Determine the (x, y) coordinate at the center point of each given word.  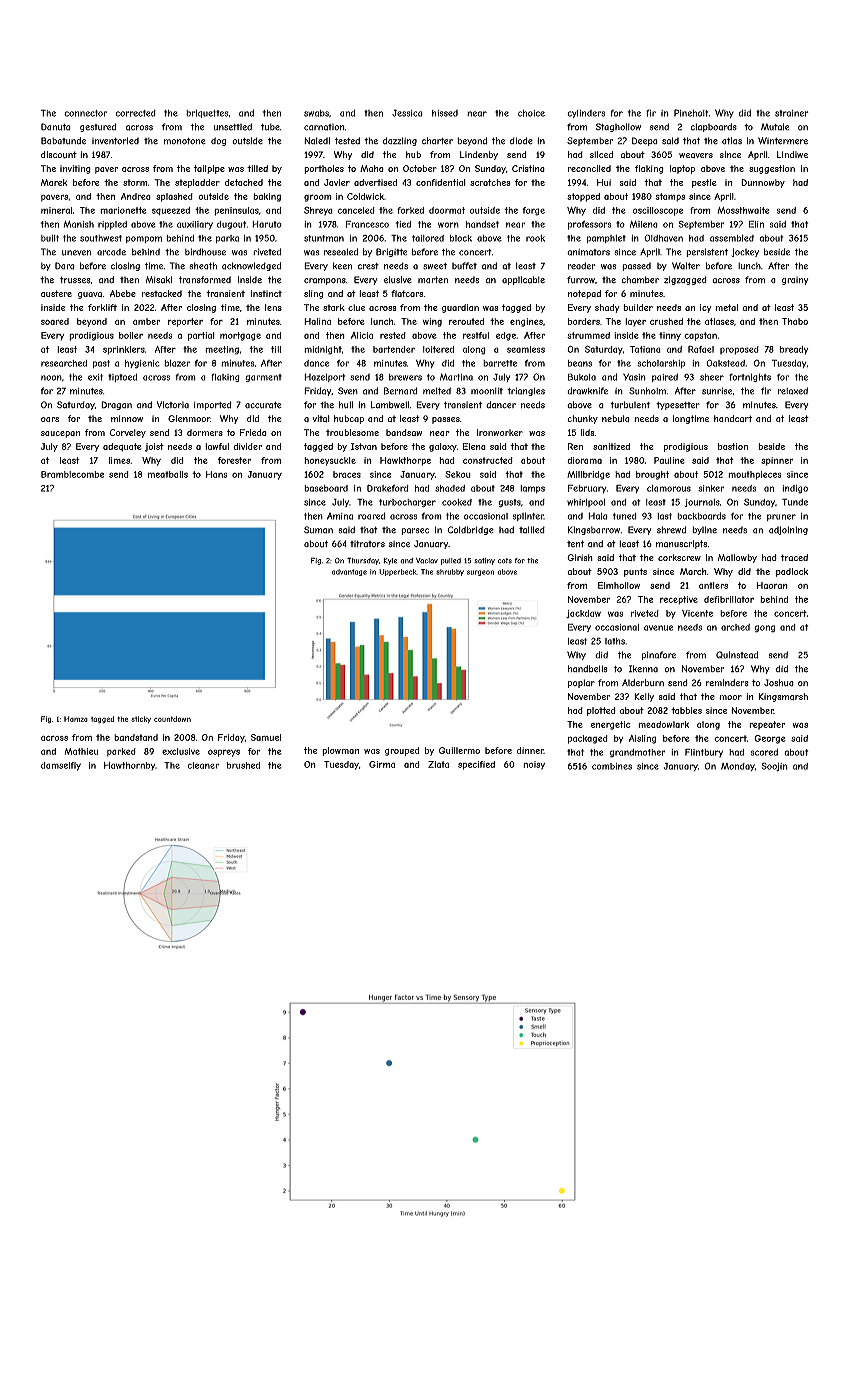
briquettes (207, 113)
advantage (349, 572)
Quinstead (737, 655)
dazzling (400, 141)
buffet (464, 266)
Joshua (779, 683)
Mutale (775, 127)
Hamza (76, 719)
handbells (588, 669)
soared (55, 321)
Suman (318, 530)
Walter (686, 266)
